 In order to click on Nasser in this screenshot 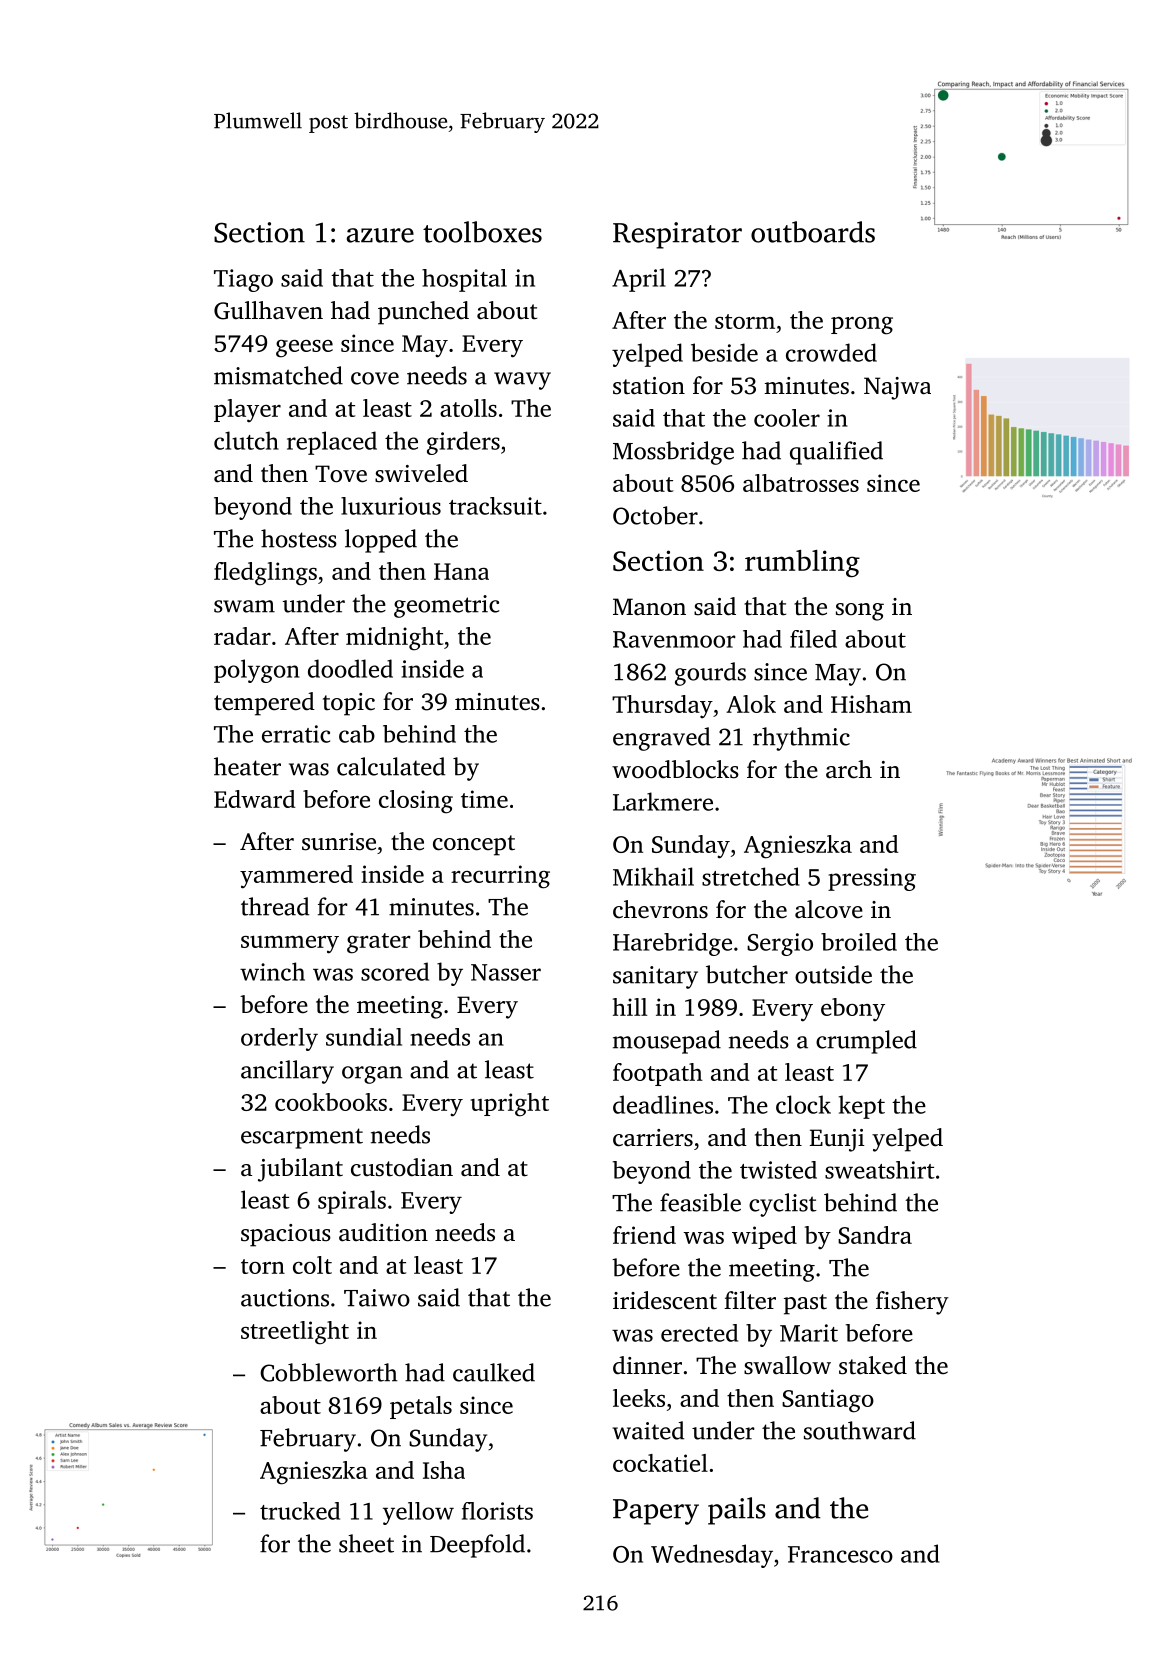, I will do `click(506, 972)`.
